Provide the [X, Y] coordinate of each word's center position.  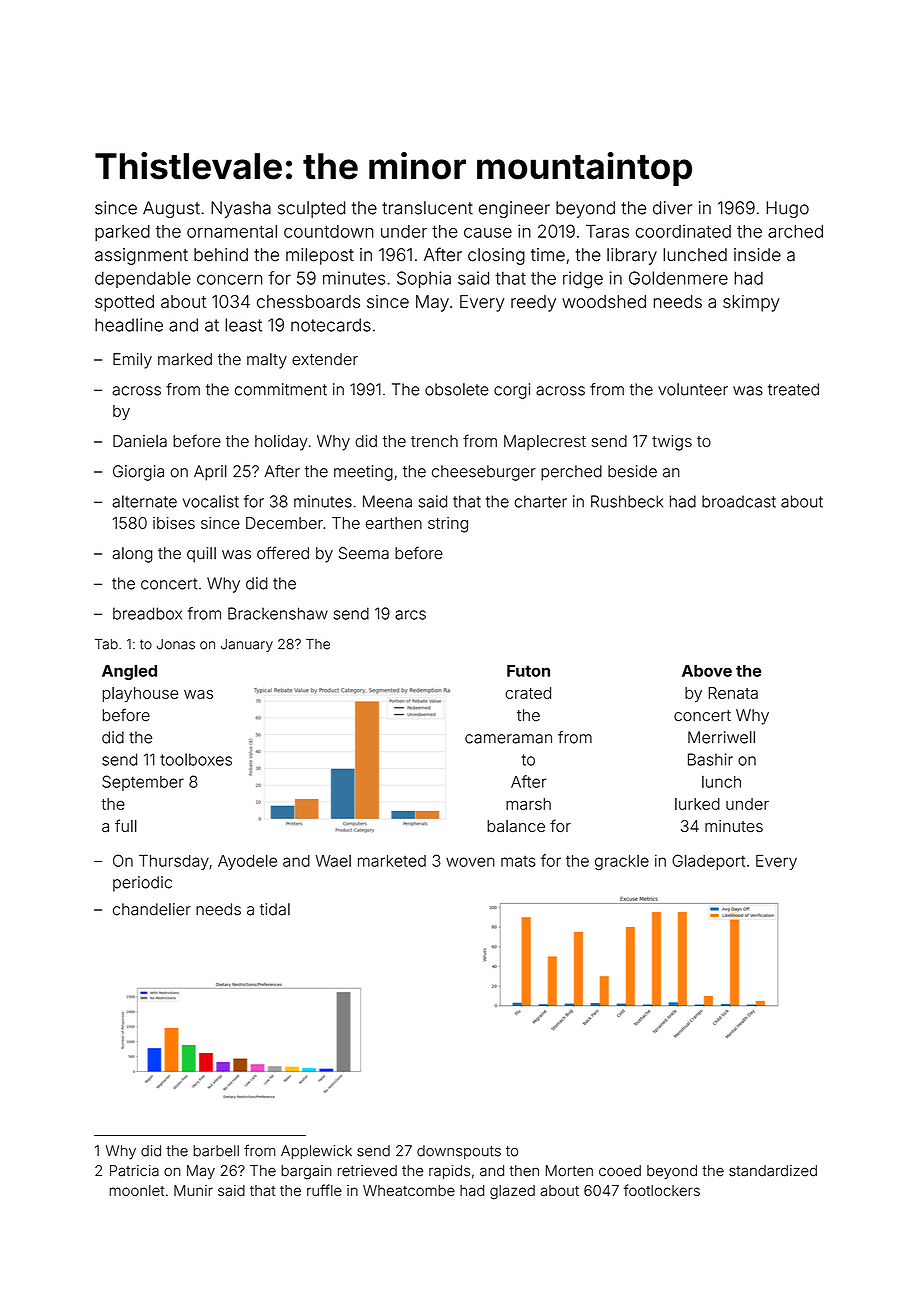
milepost [320, 256]
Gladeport [708, 862]
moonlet [137, 1190]
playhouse [140, 695]
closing [496, 256]
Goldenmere [678, 278]
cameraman [508, 739]
